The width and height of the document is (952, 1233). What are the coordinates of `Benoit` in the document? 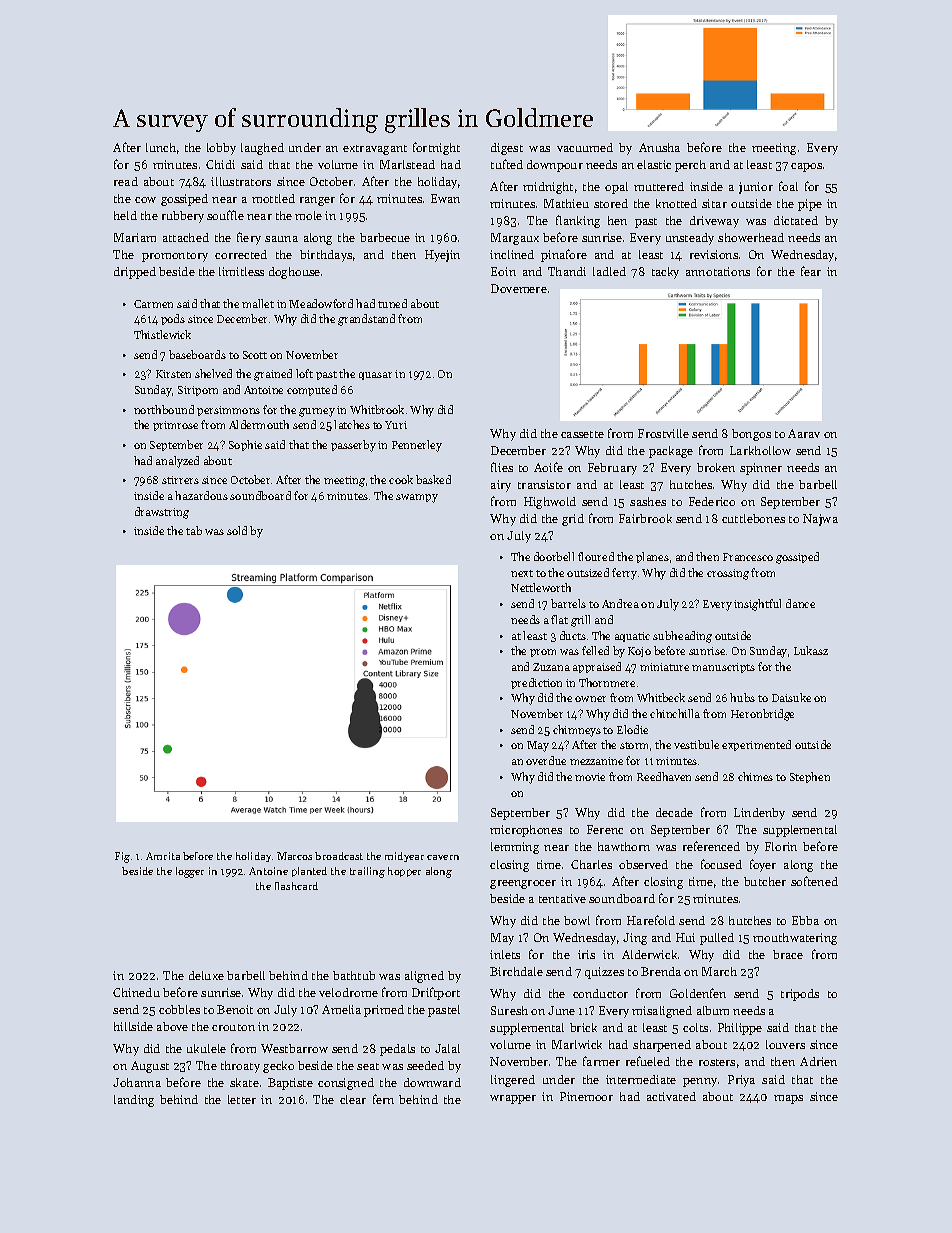 It's located at (235, 1009).
